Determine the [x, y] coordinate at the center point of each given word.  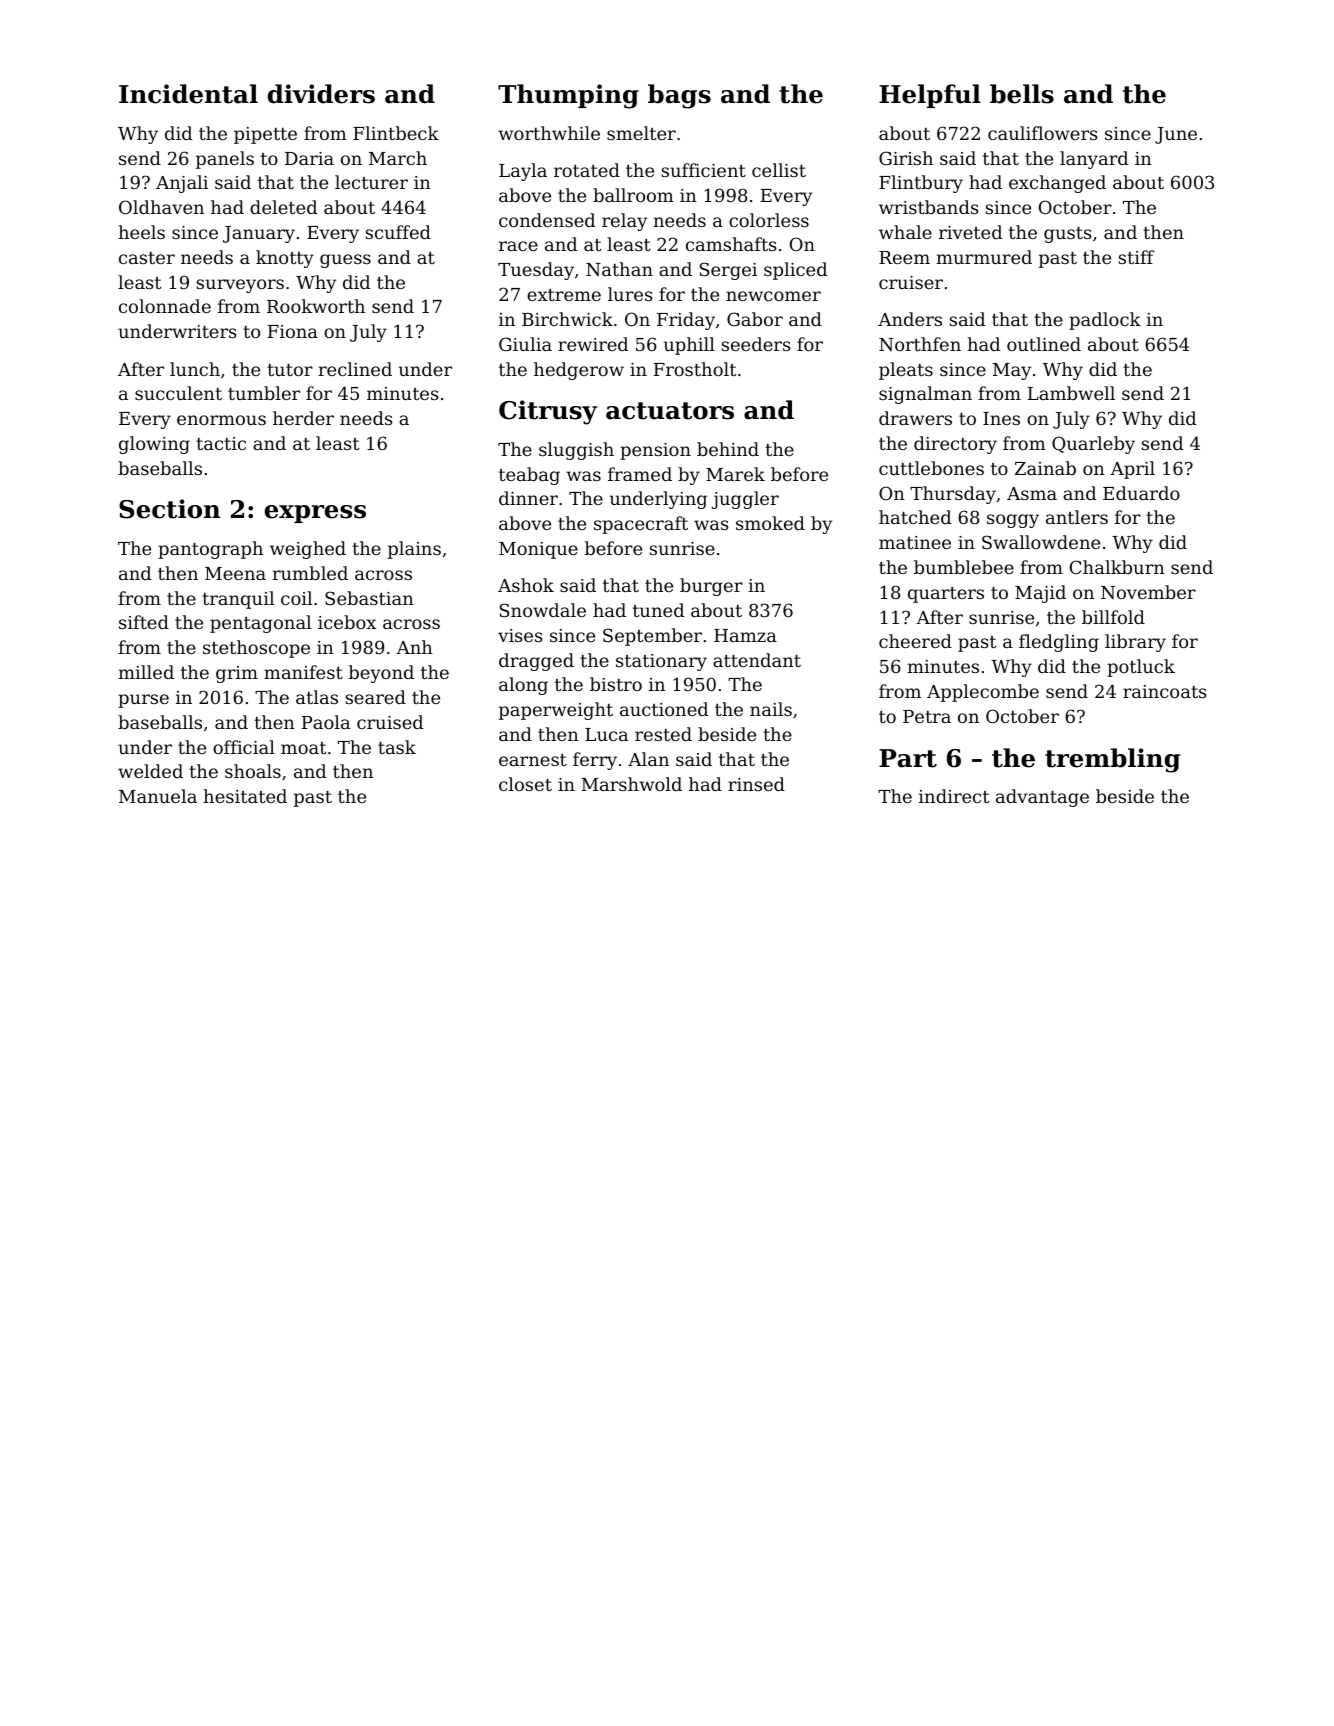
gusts [1068, 235]
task [397, 747]
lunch [195, 369]
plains [414, 550]
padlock [1105, 321]
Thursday [953, 495]
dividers [321, 94]
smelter [641, 133]
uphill [689, 346]
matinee [915, 542]
